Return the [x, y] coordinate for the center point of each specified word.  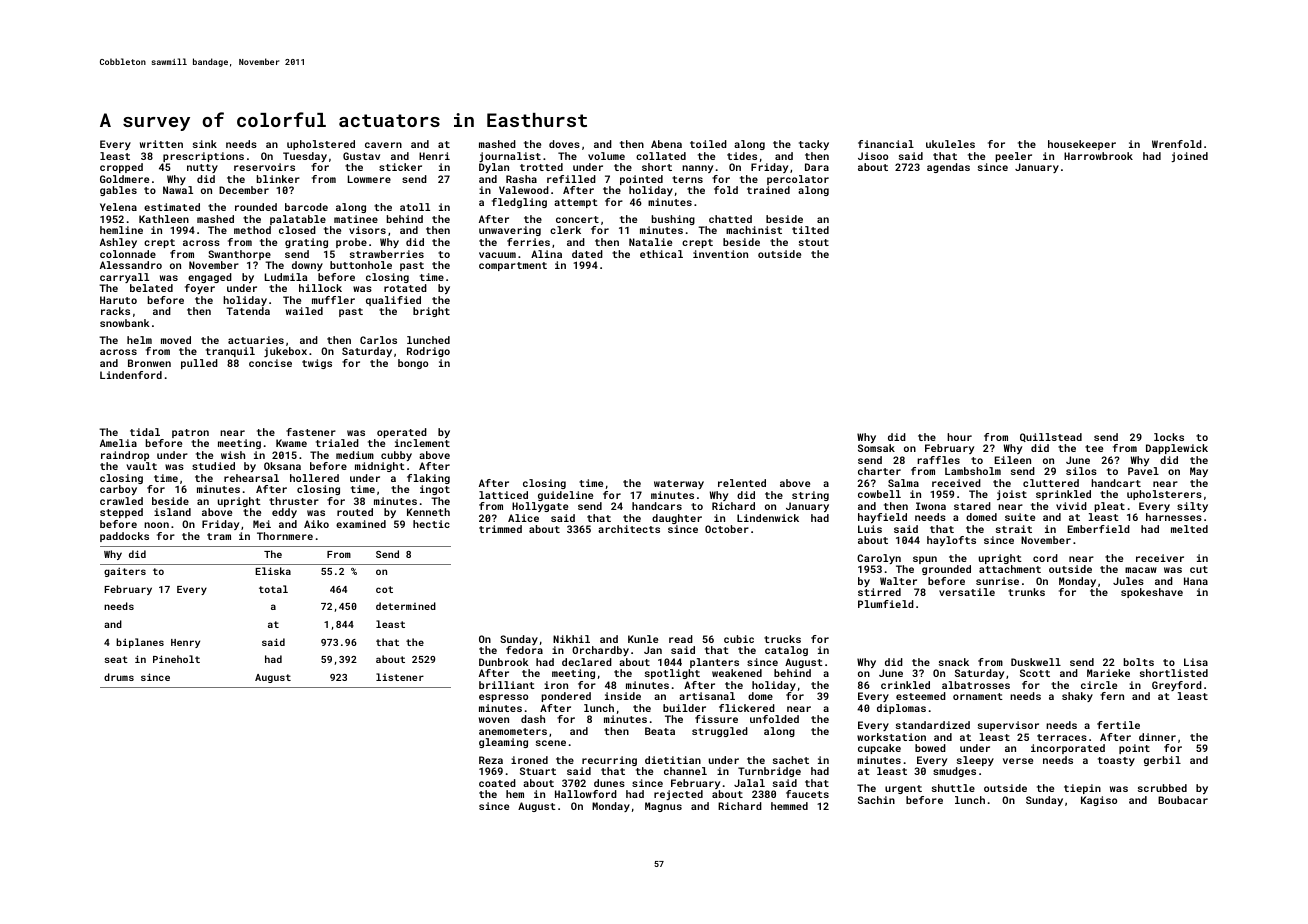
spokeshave [1152, 593]
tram [219, 536]
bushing [673, 220]
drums [119, 677]
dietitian [673, 760]
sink [205, 144]
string [810, 496]
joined [1189, 157]
